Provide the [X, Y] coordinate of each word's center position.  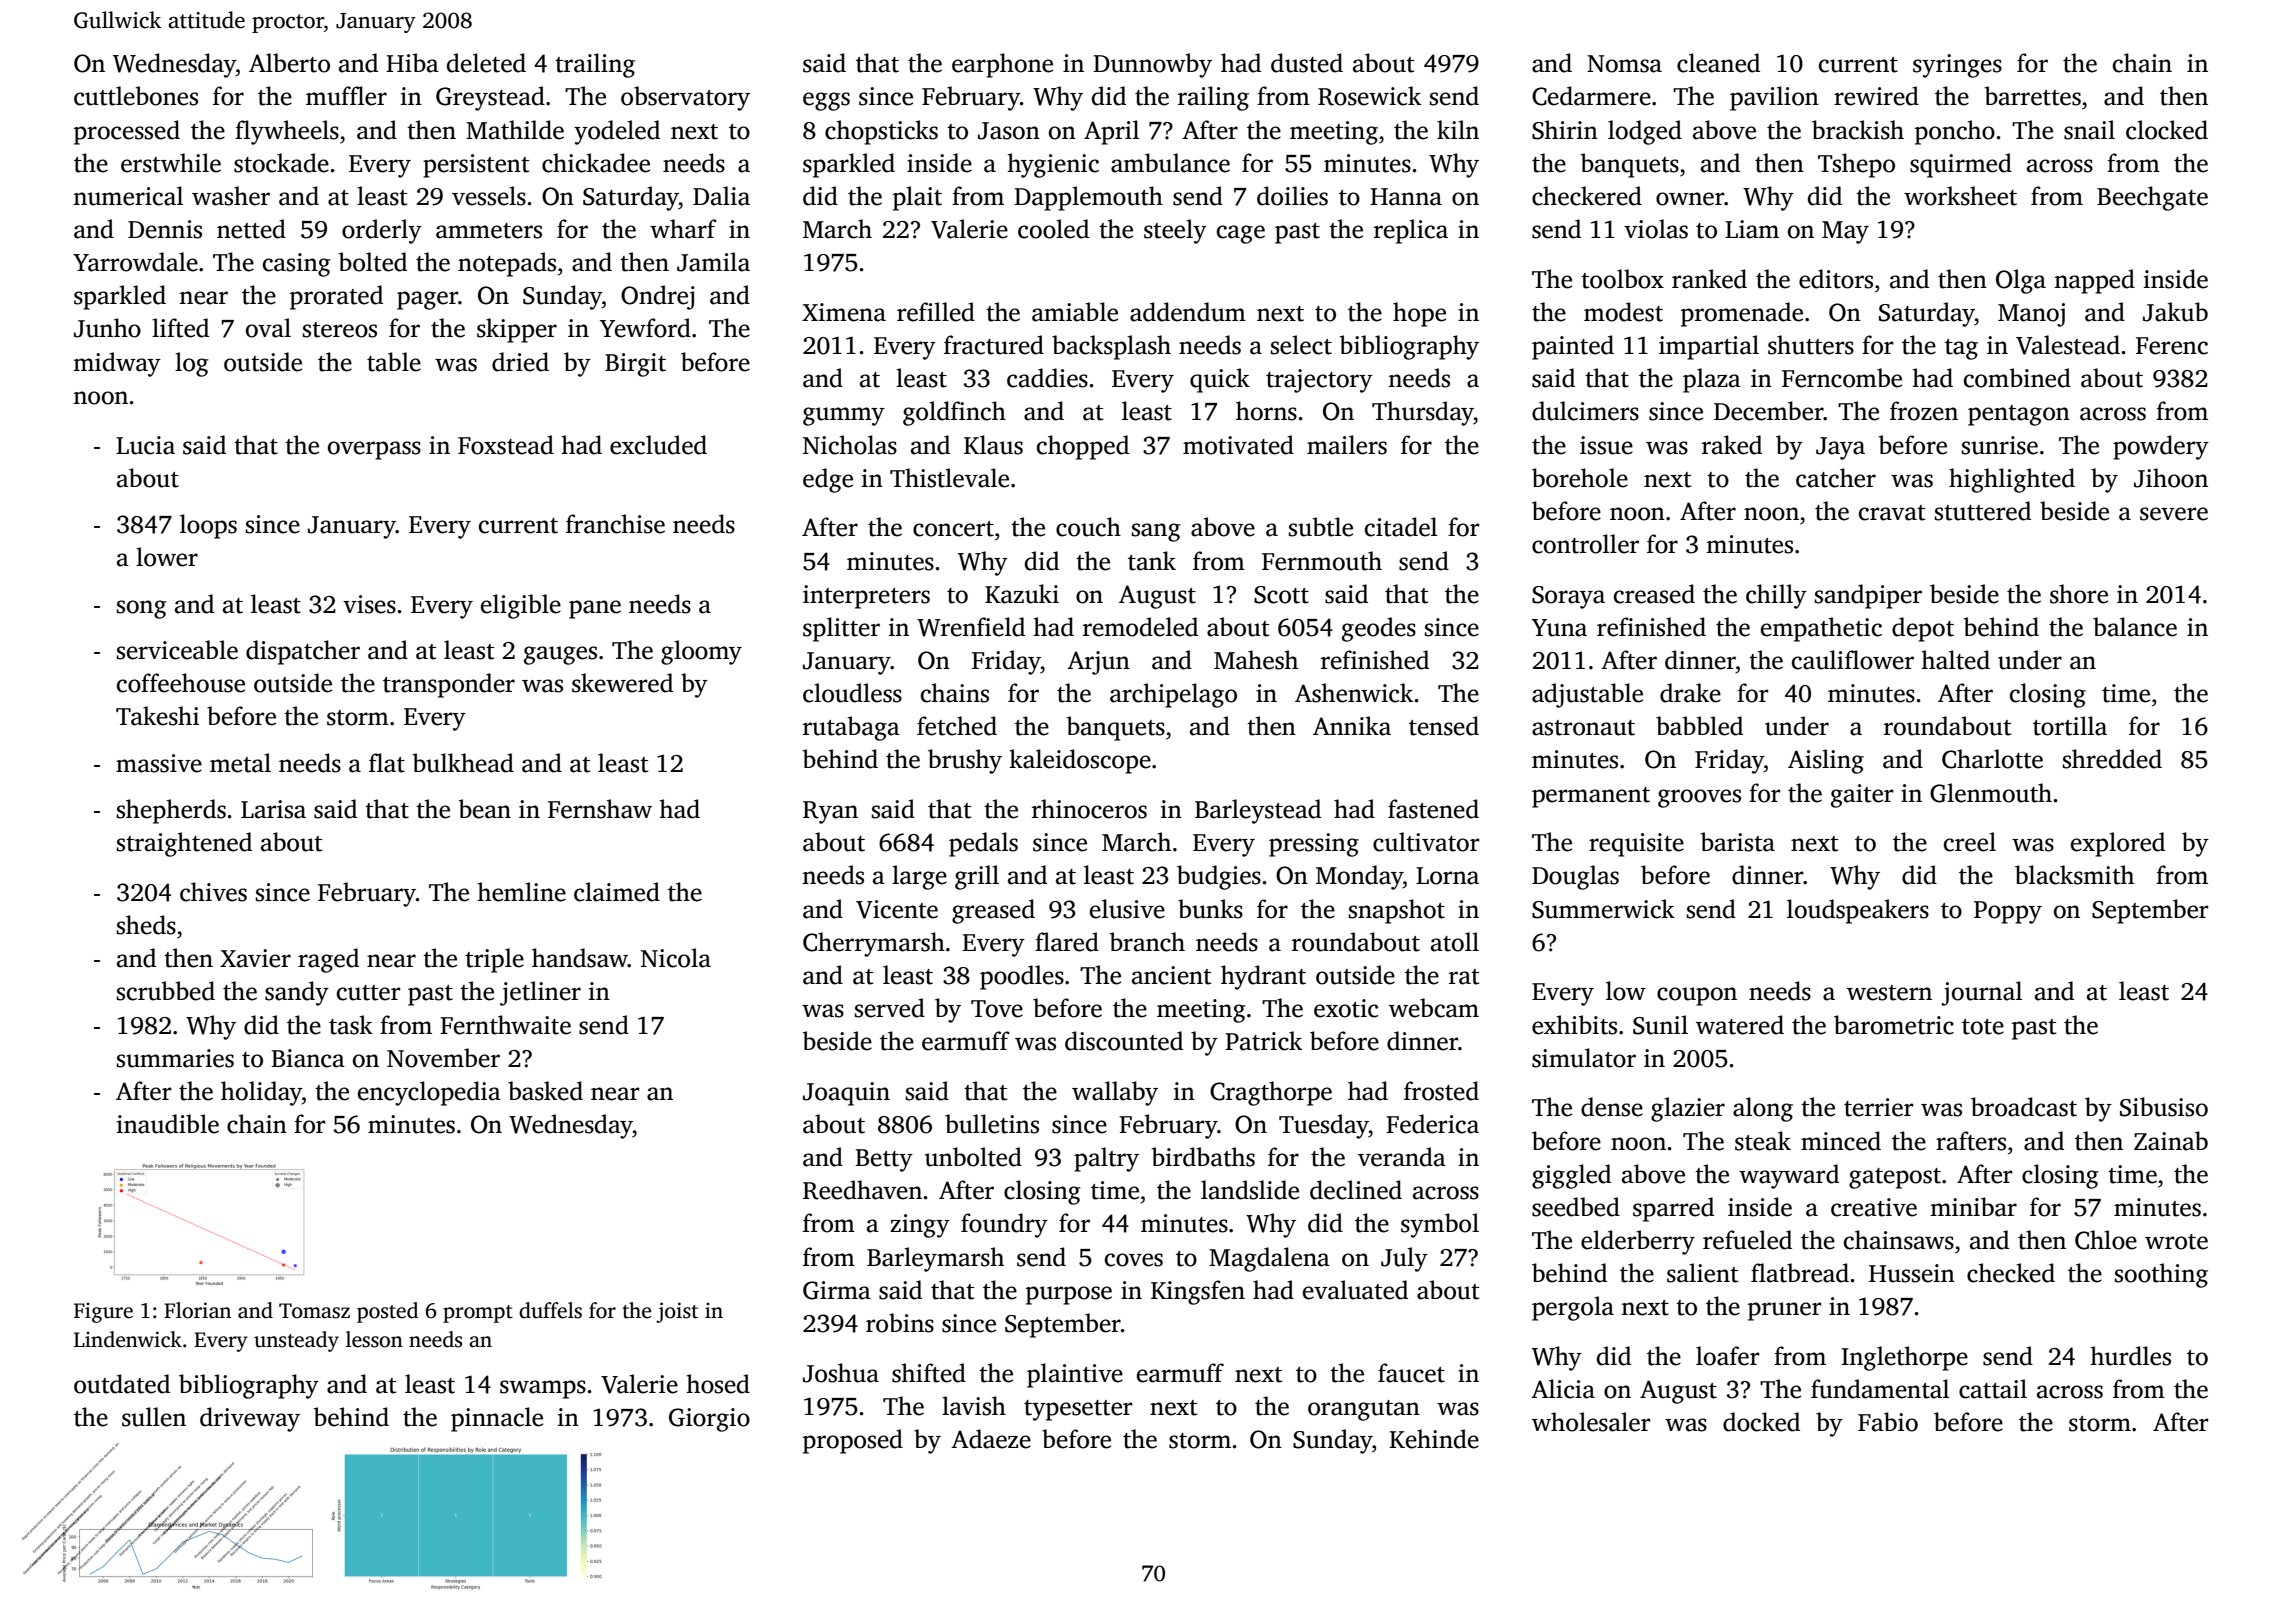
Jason [1009, 131]
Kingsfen [1198, 1292]
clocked [2167, 130]
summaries [175, 1058]
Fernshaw [600, 809]
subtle [1321, 527]
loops [208, 526]
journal [1981, 993]
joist [677, 1312]
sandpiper [1868, 596]
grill [977, 877]
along [1763, 1109]
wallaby [1115, 1093]
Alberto [289, 63]
